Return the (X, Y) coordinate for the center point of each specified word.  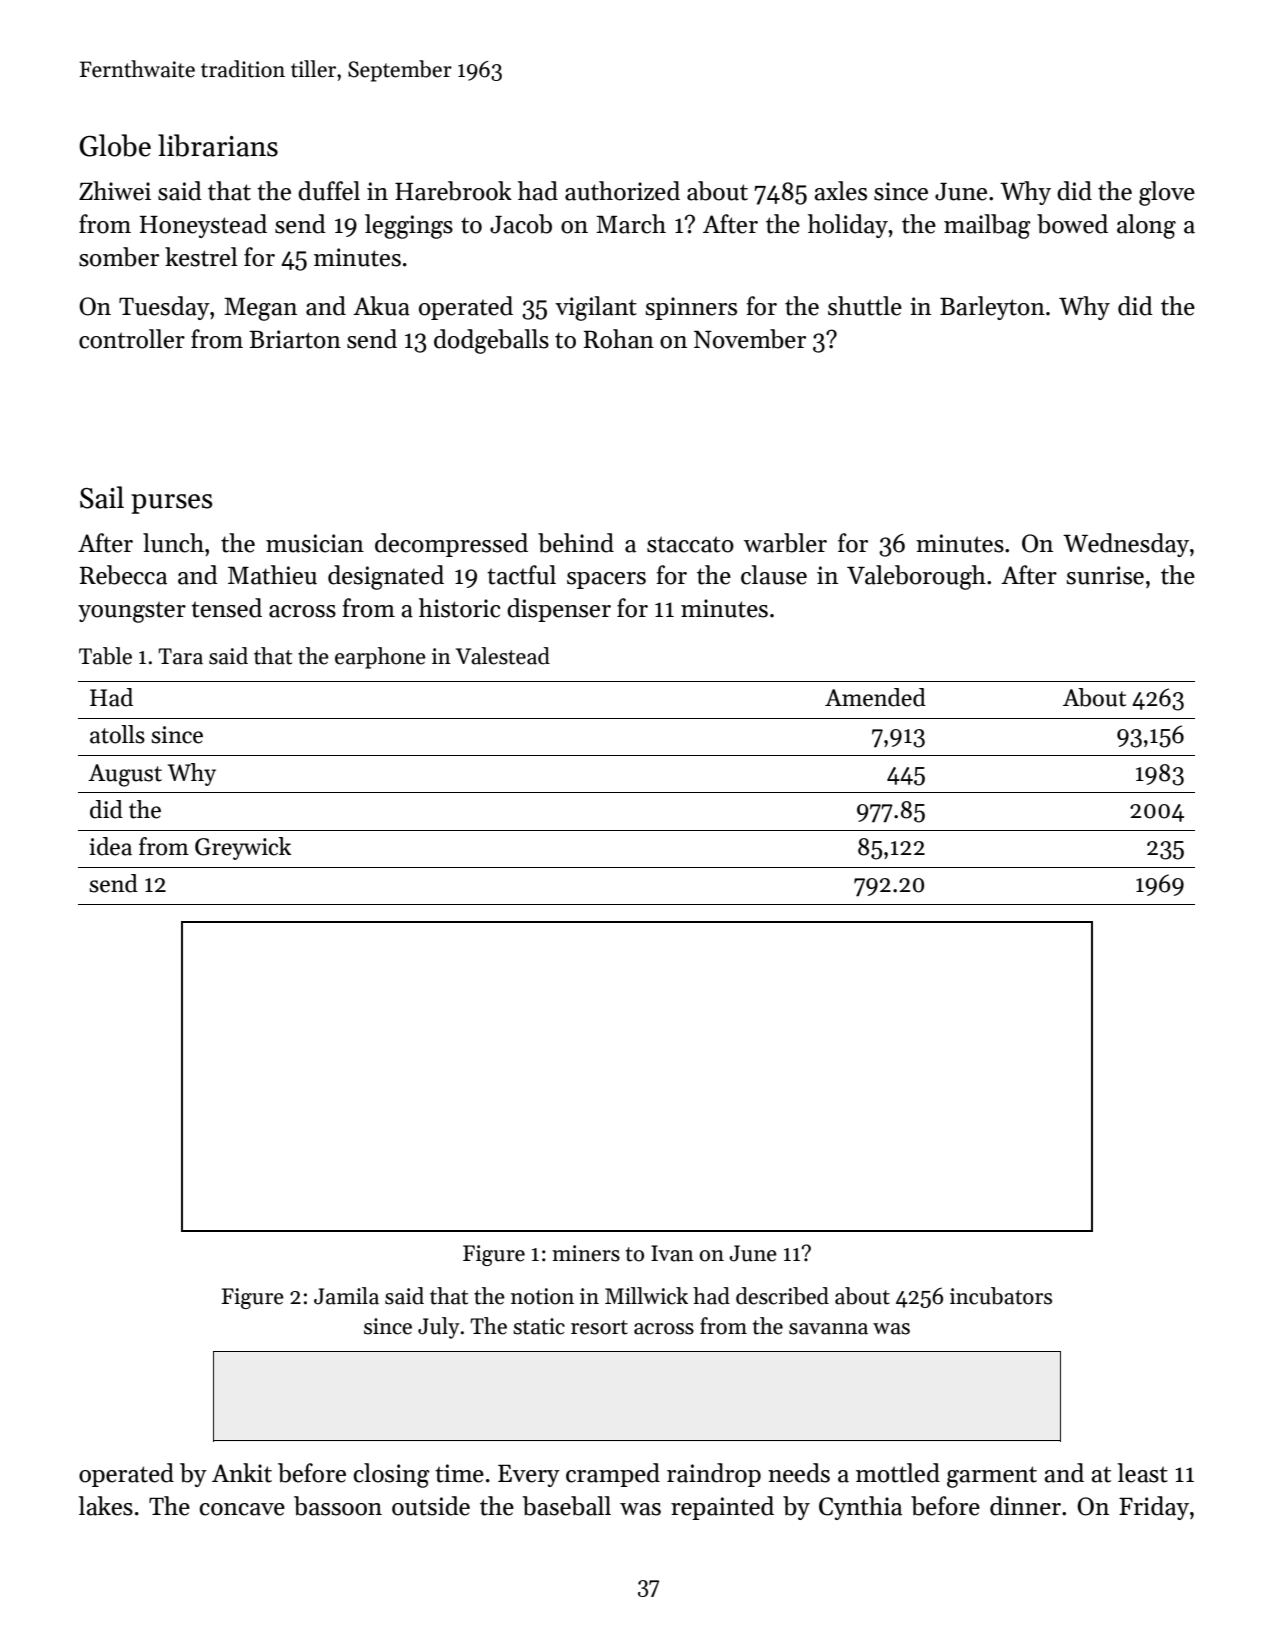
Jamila (346, 1296)
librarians (218, 145)
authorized (622, 191)
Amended (875, 697)
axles (840, 191)
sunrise (1105, 575)
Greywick (243, 848)
